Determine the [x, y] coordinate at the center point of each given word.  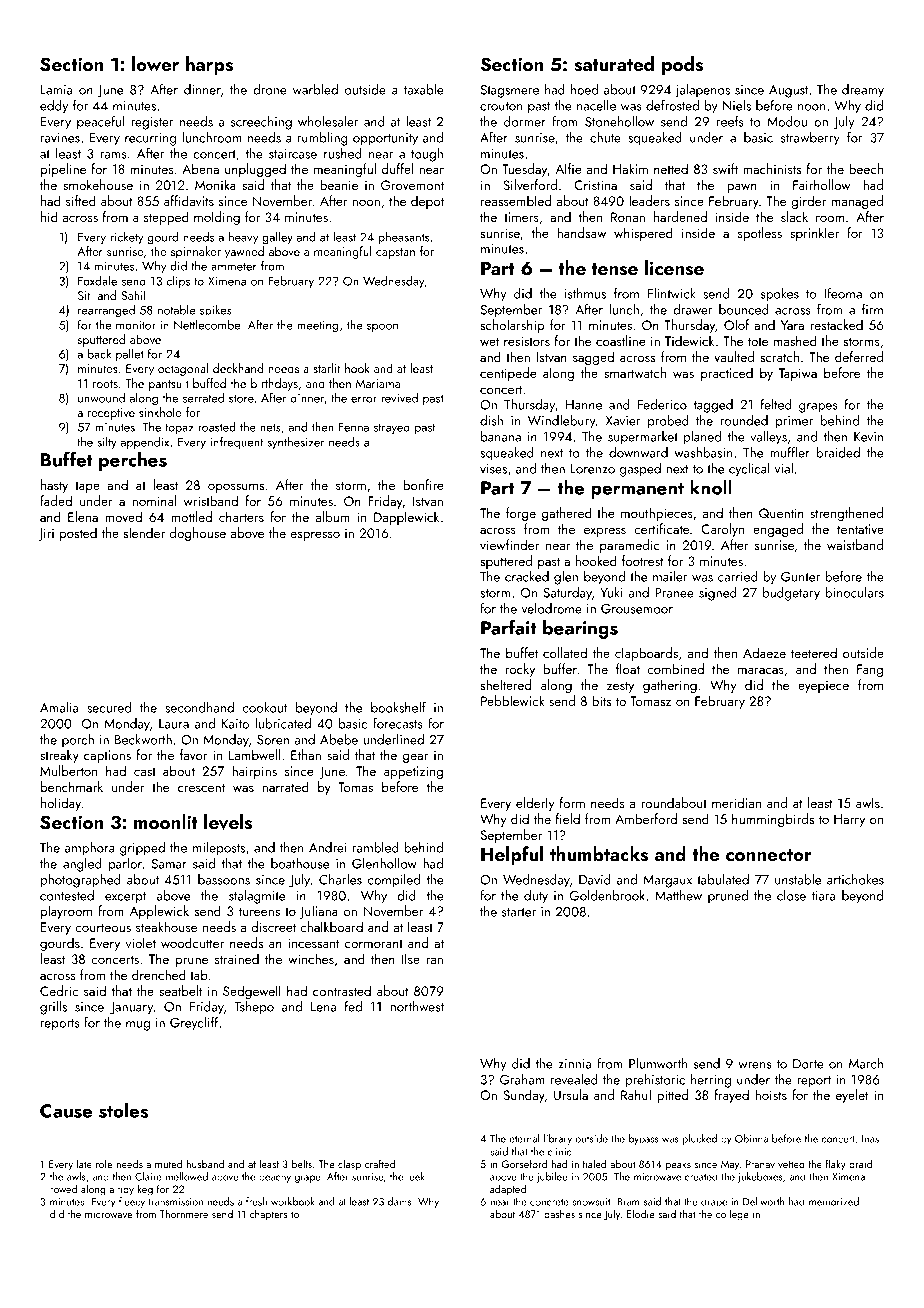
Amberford [646, 818]
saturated [614, 64]
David [595, 879]
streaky [59, 756]
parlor [125, 865]
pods [682, 65]
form [572, 802]
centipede [508, 374]
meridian [736, 802]
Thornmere [184, 1214]
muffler [790, 452]
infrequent [236, 442]
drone [270, 89]
